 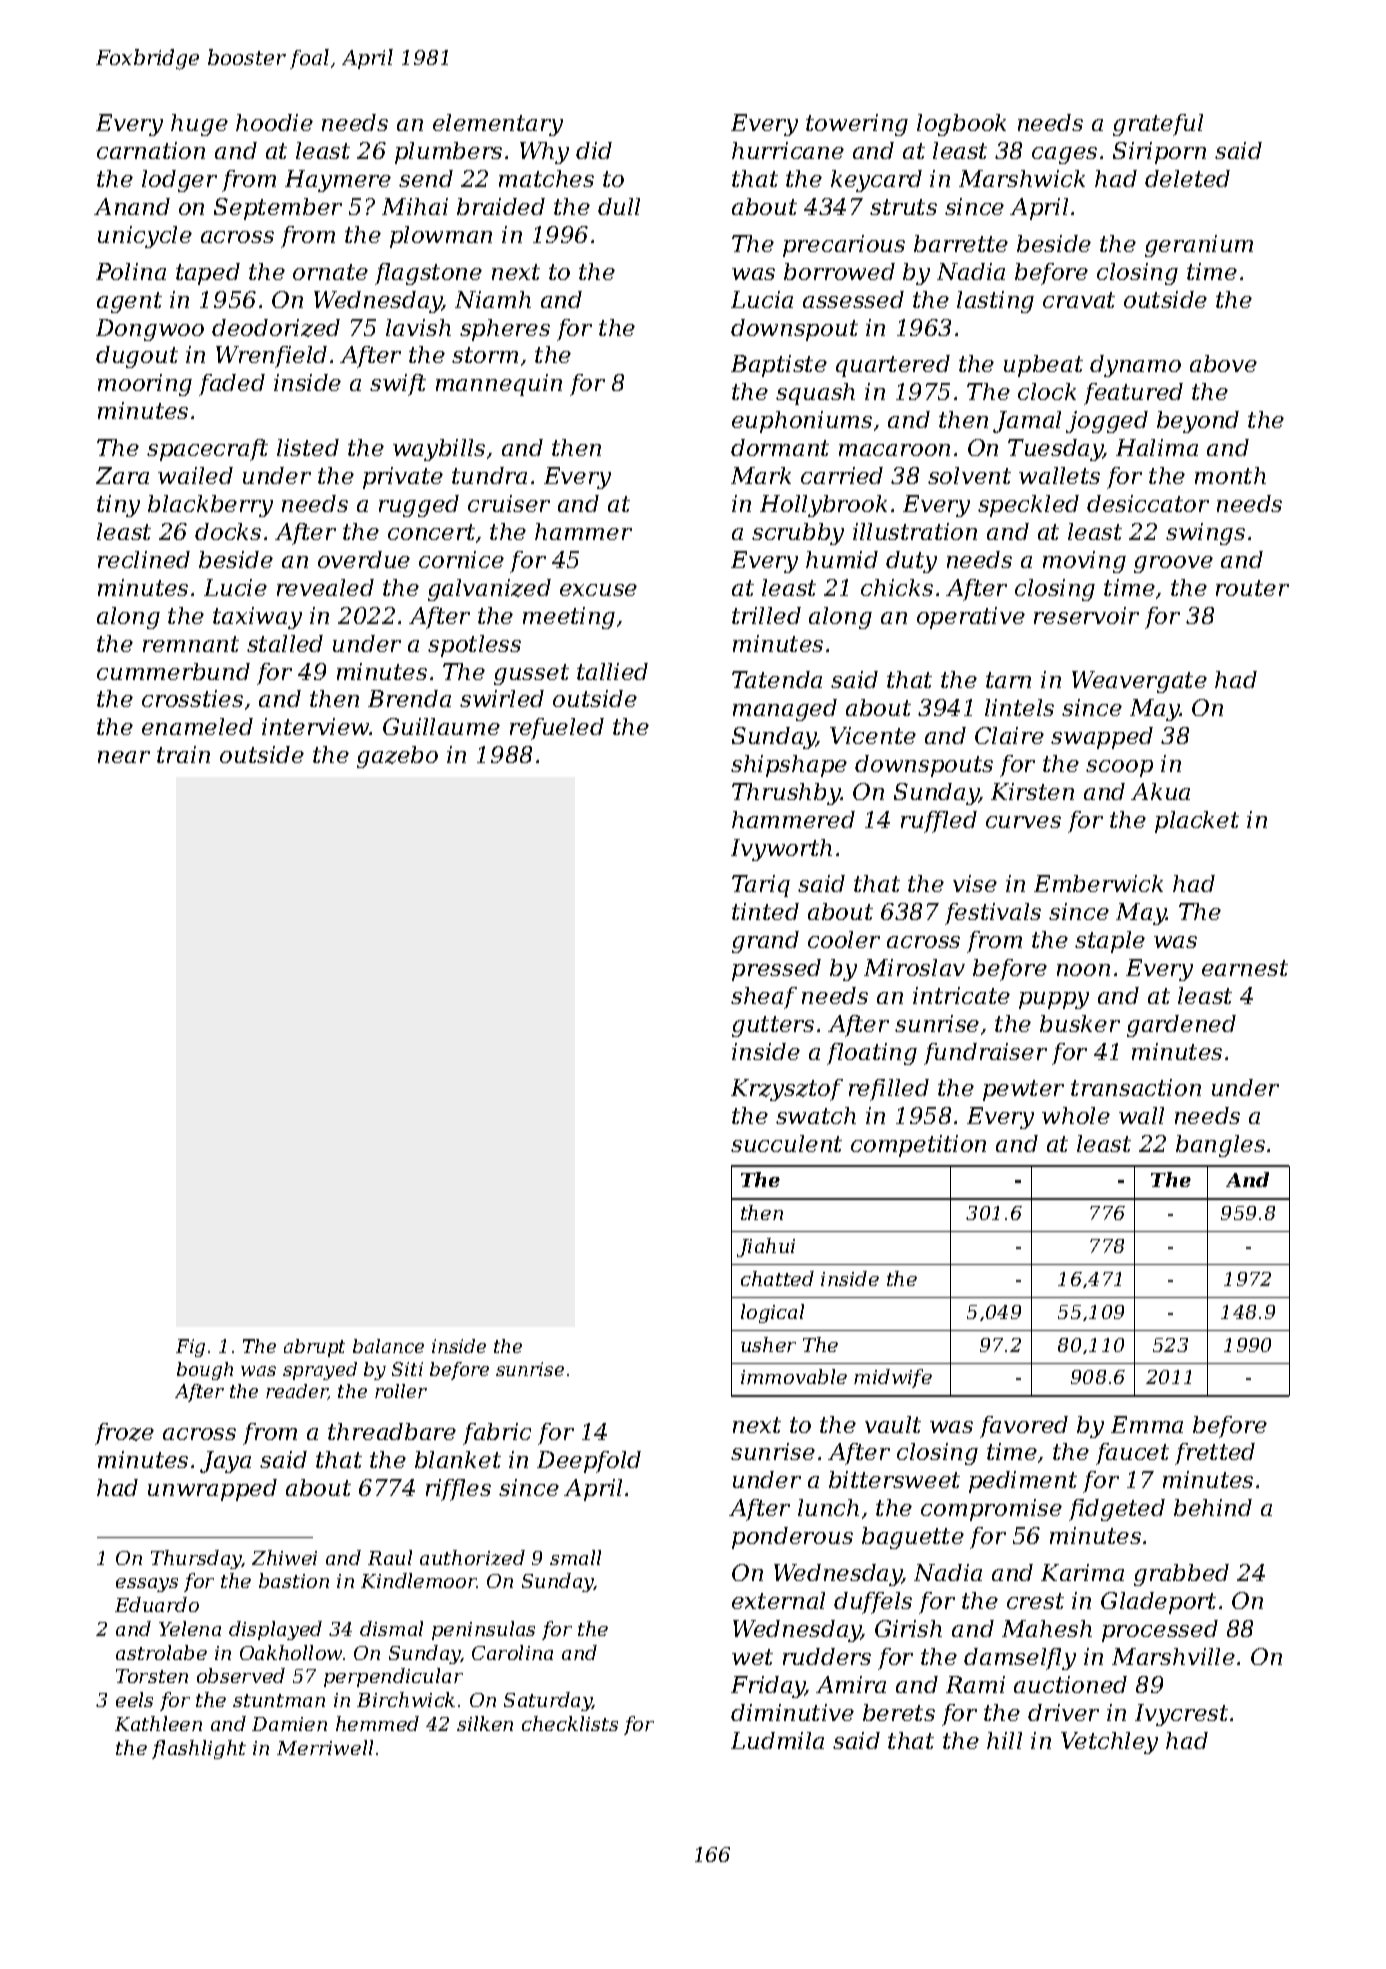 What do you see at coordinates (1079, 300) in the screenshot?
I see `cravat` at bounding box center [1079, 300].
